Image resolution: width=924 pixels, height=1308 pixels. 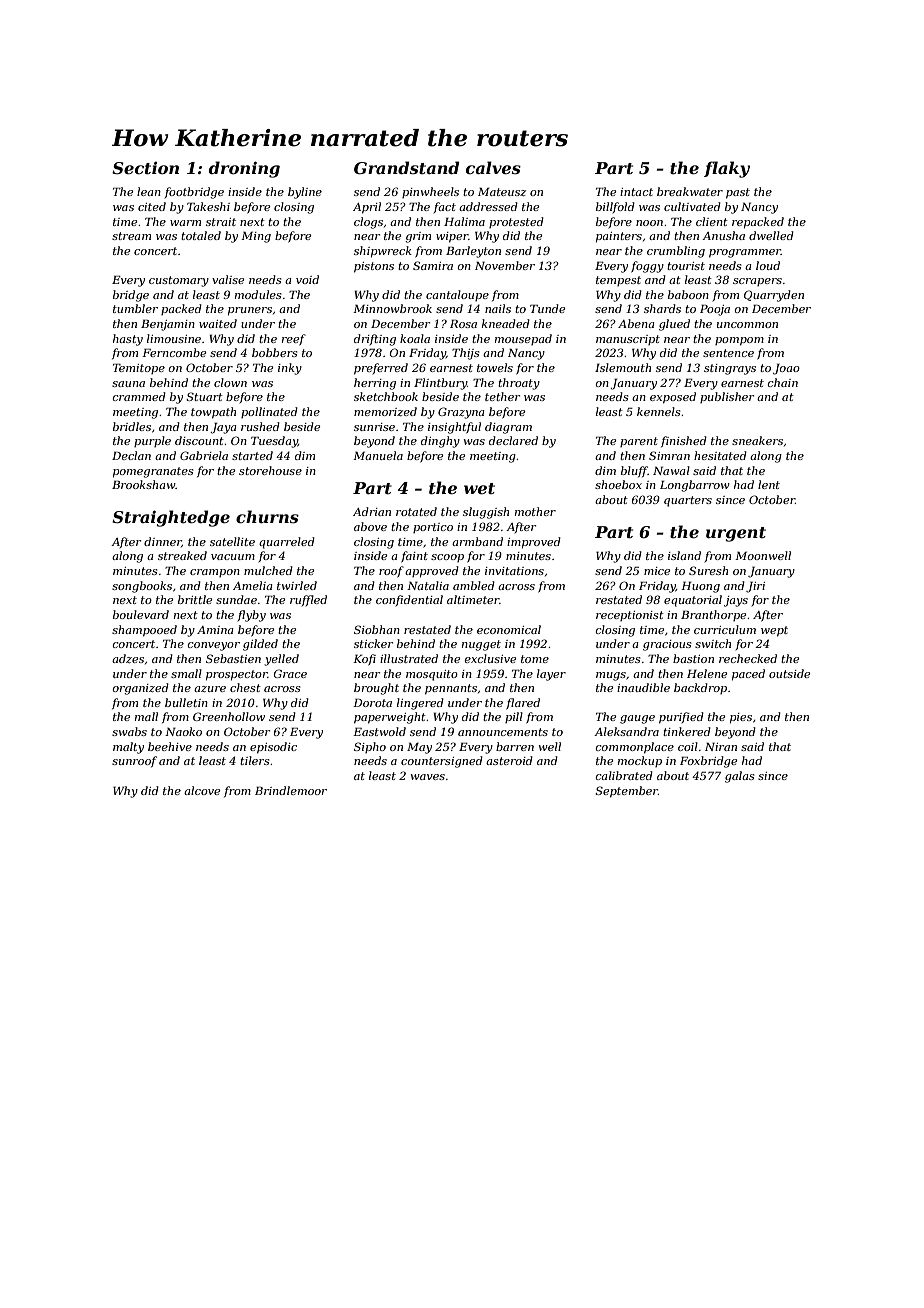 I want to click on Brookshaw, so click(x=143, y=484).
